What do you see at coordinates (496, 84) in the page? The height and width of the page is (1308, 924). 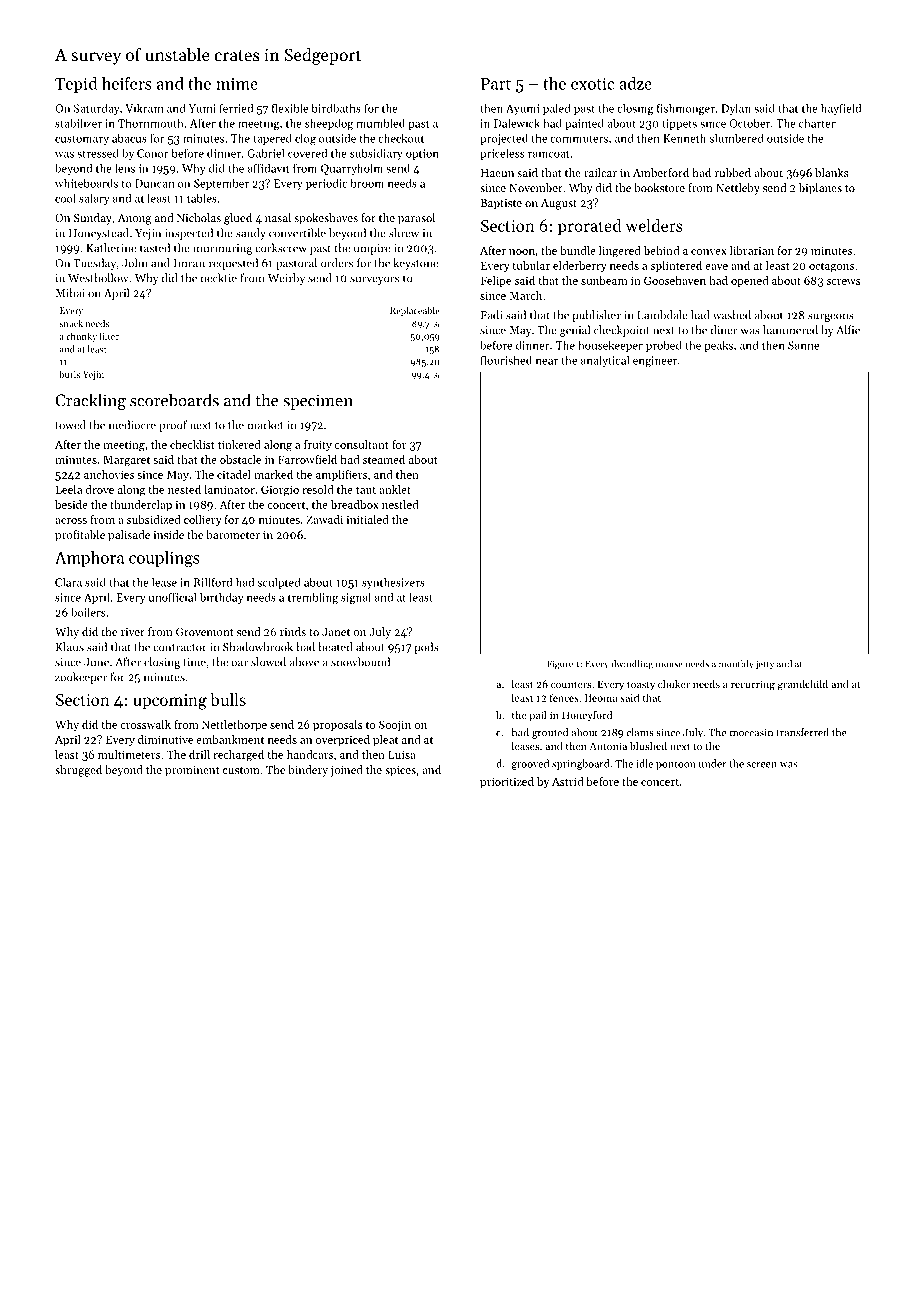 I see `Part` at bounding box center [496, 84].
